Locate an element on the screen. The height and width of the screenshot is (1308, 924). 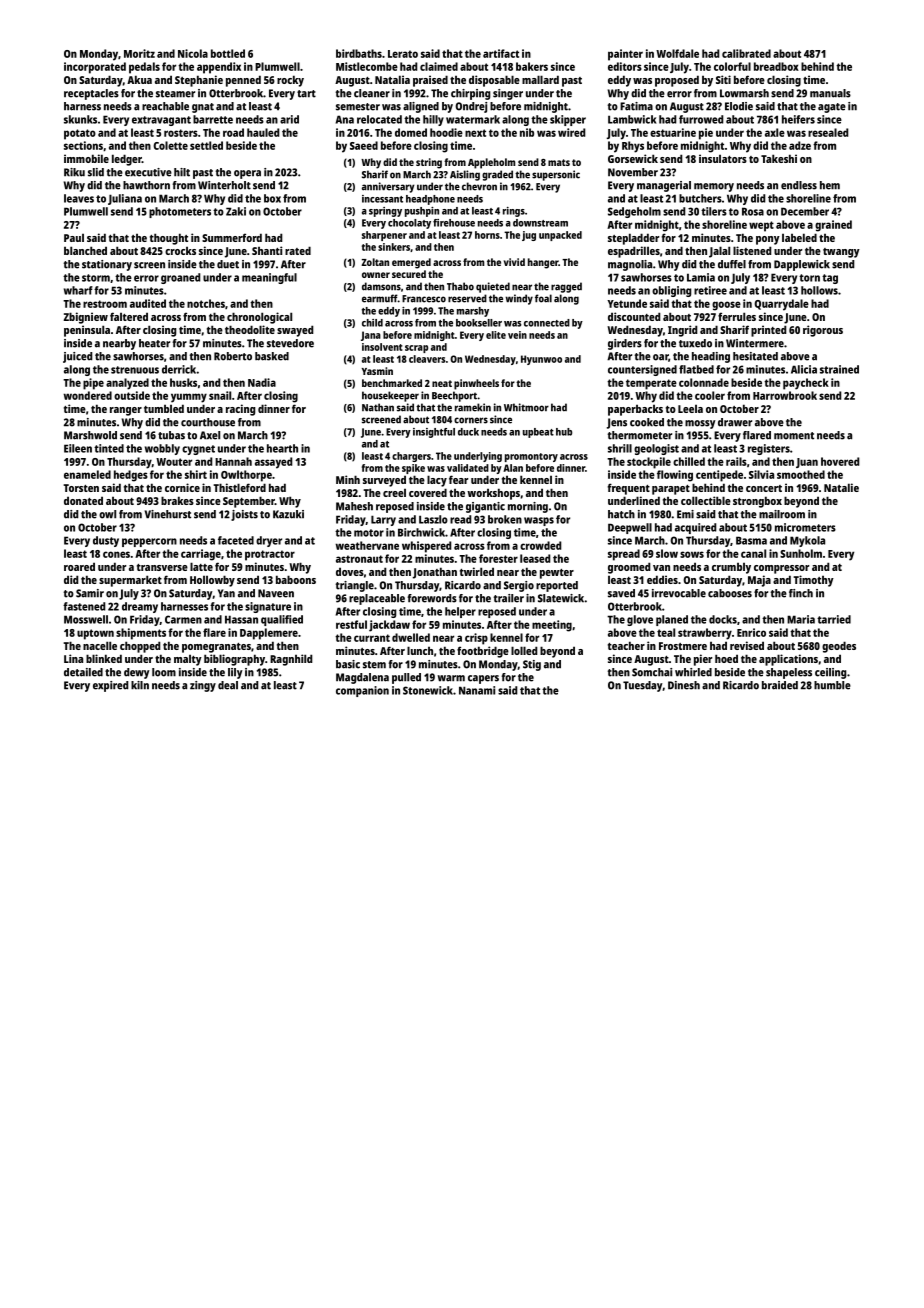
heater is located at coordinates (154, 343).
